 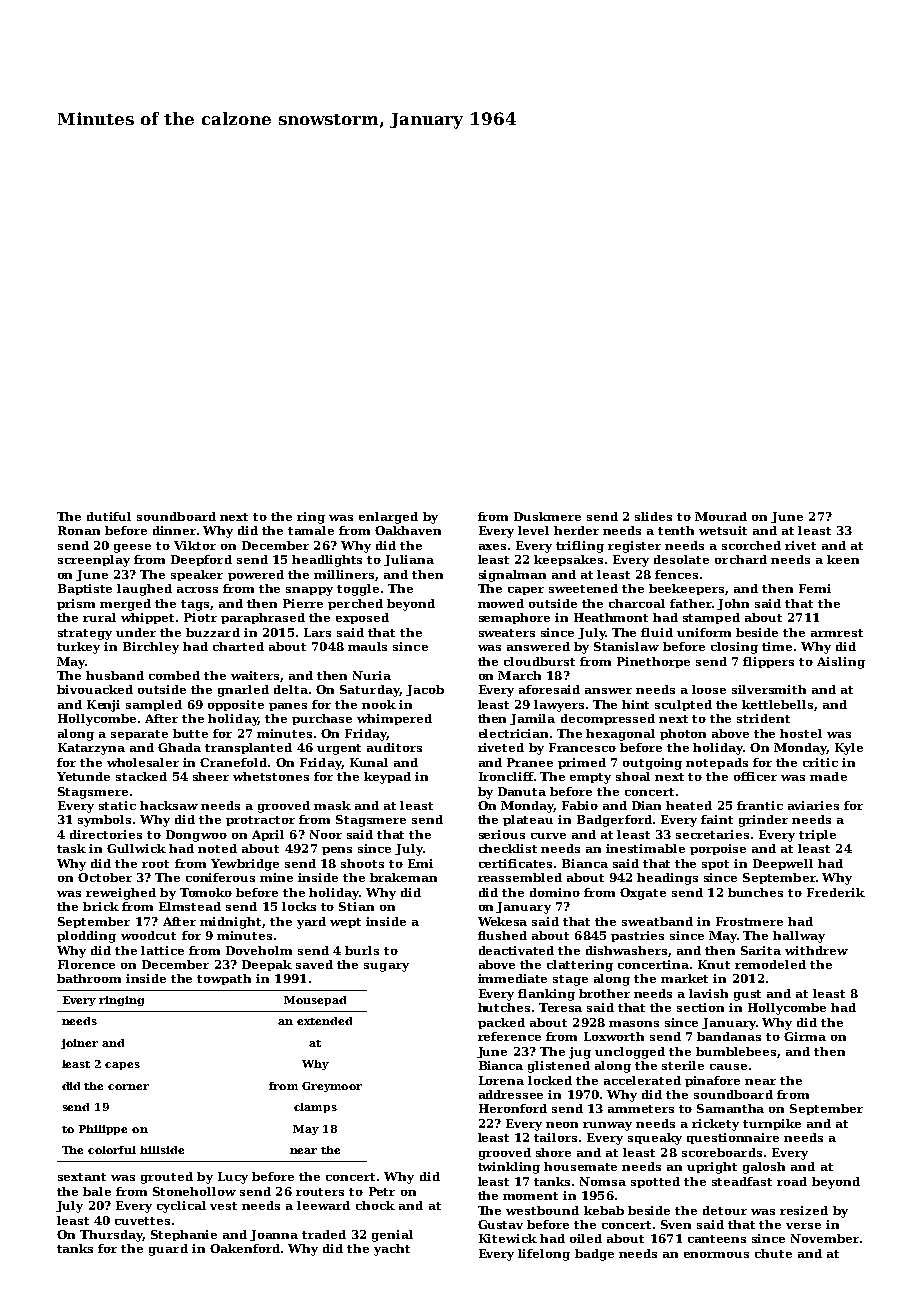 What do you see at coordinates (506, 776) in the screenshot?
I see `Ironcliff` at bounding box center [506, 776].
